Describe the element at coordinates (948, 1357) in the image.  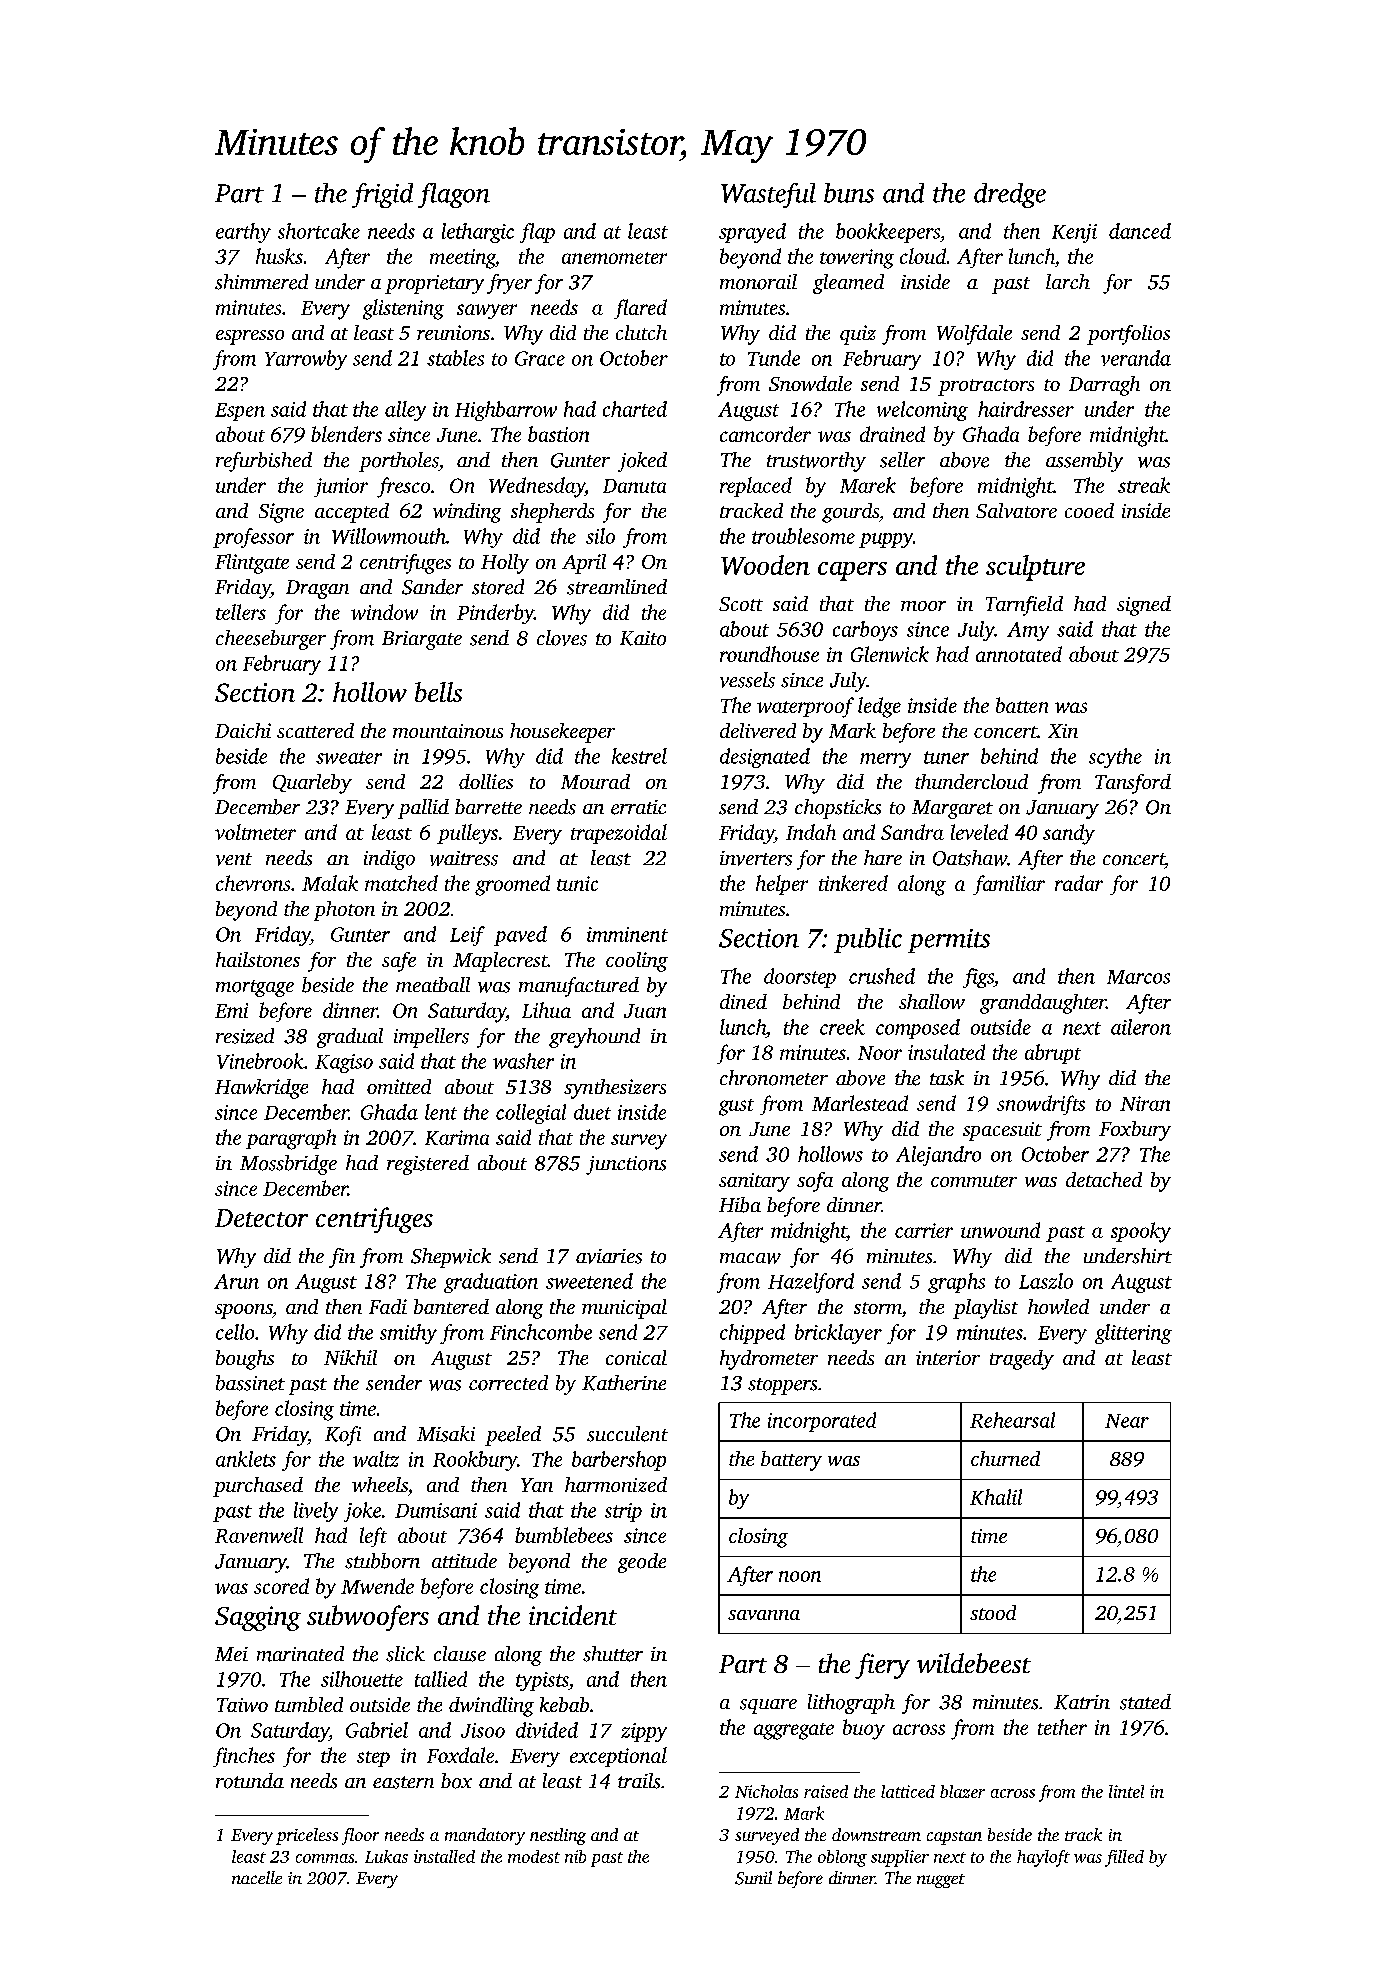
I see `interior` at that location.
